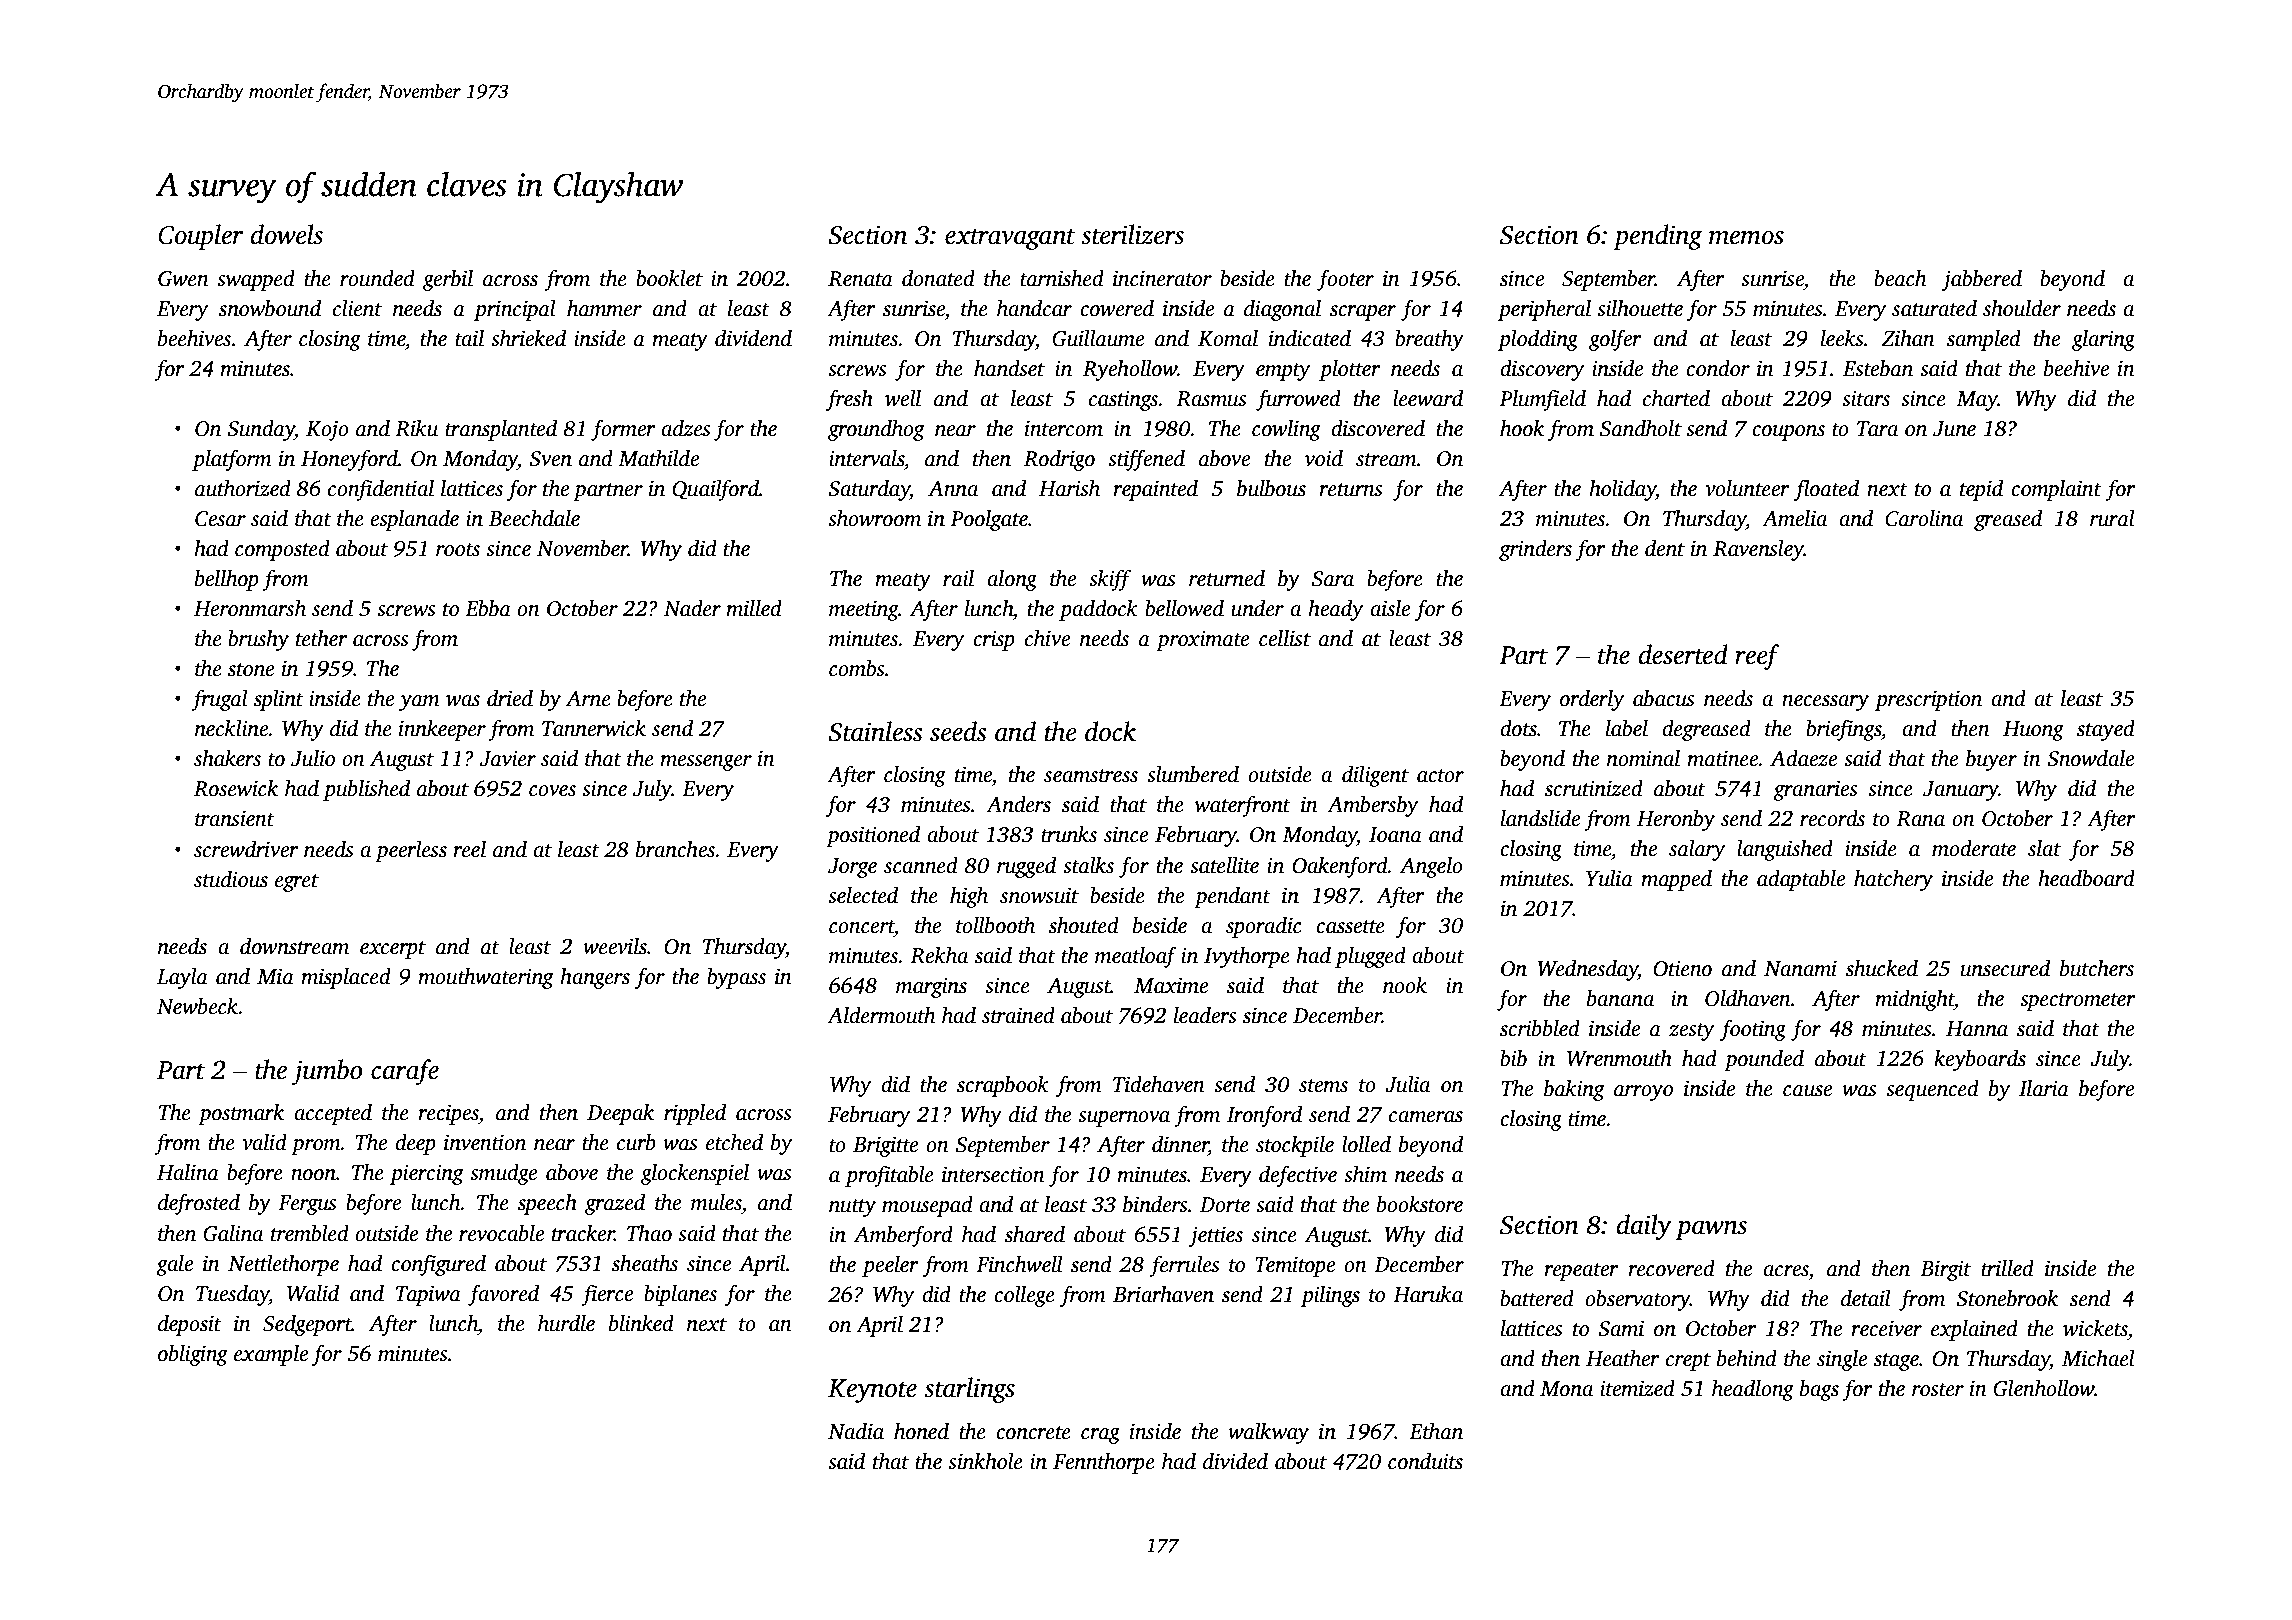 This screenshot has width=2292, height=1620. I want to click on Carolina, so click(1924, 518).
